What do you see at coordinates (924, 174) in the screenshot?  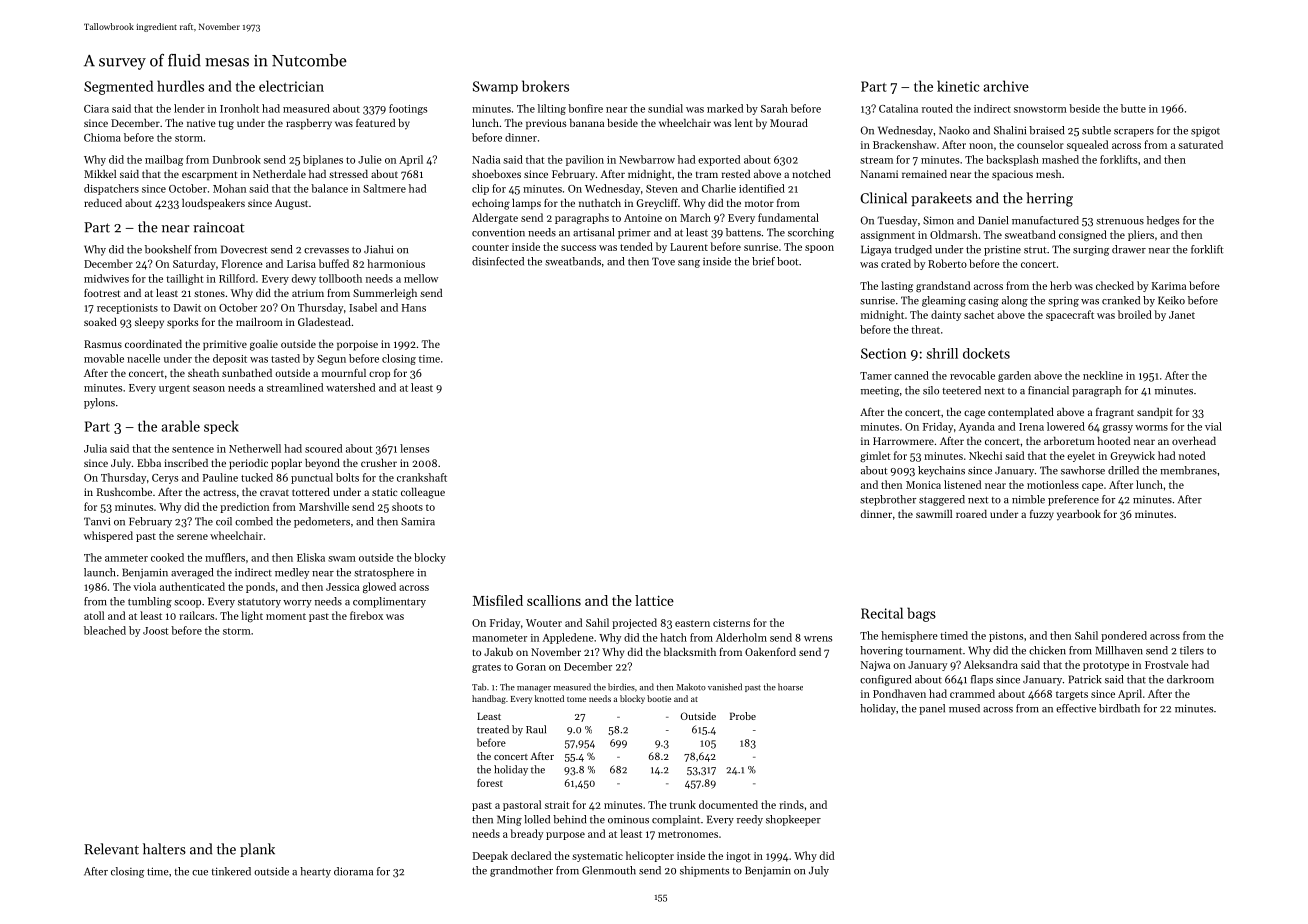 I see `remained` at bounding box center [924, 174].
